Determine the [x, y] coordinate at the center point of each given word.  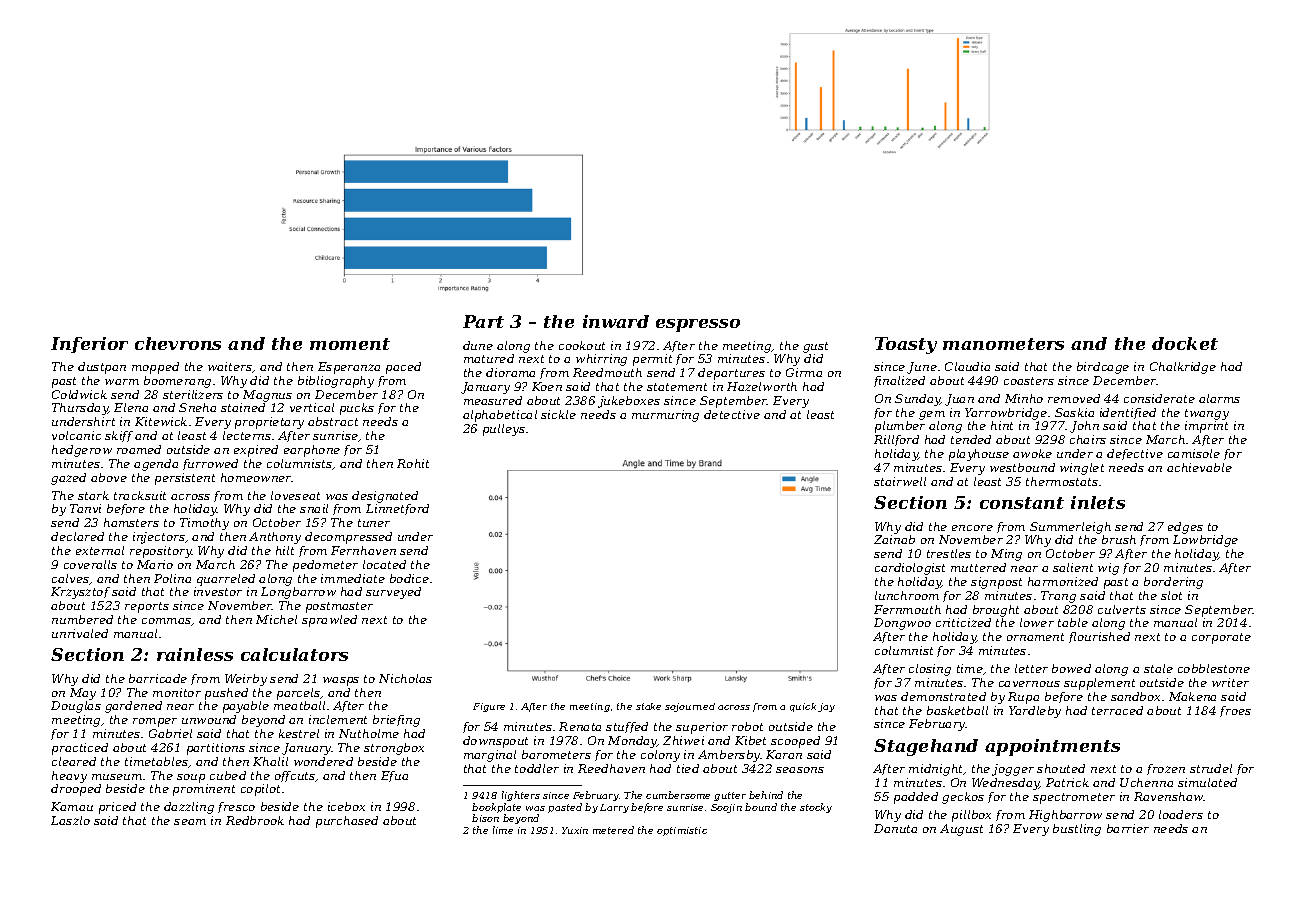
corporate [1221, 638]
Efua [394, 776]
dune [478, 345]
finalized [899, 381]
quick [803, 707]
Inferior [89, 345]
